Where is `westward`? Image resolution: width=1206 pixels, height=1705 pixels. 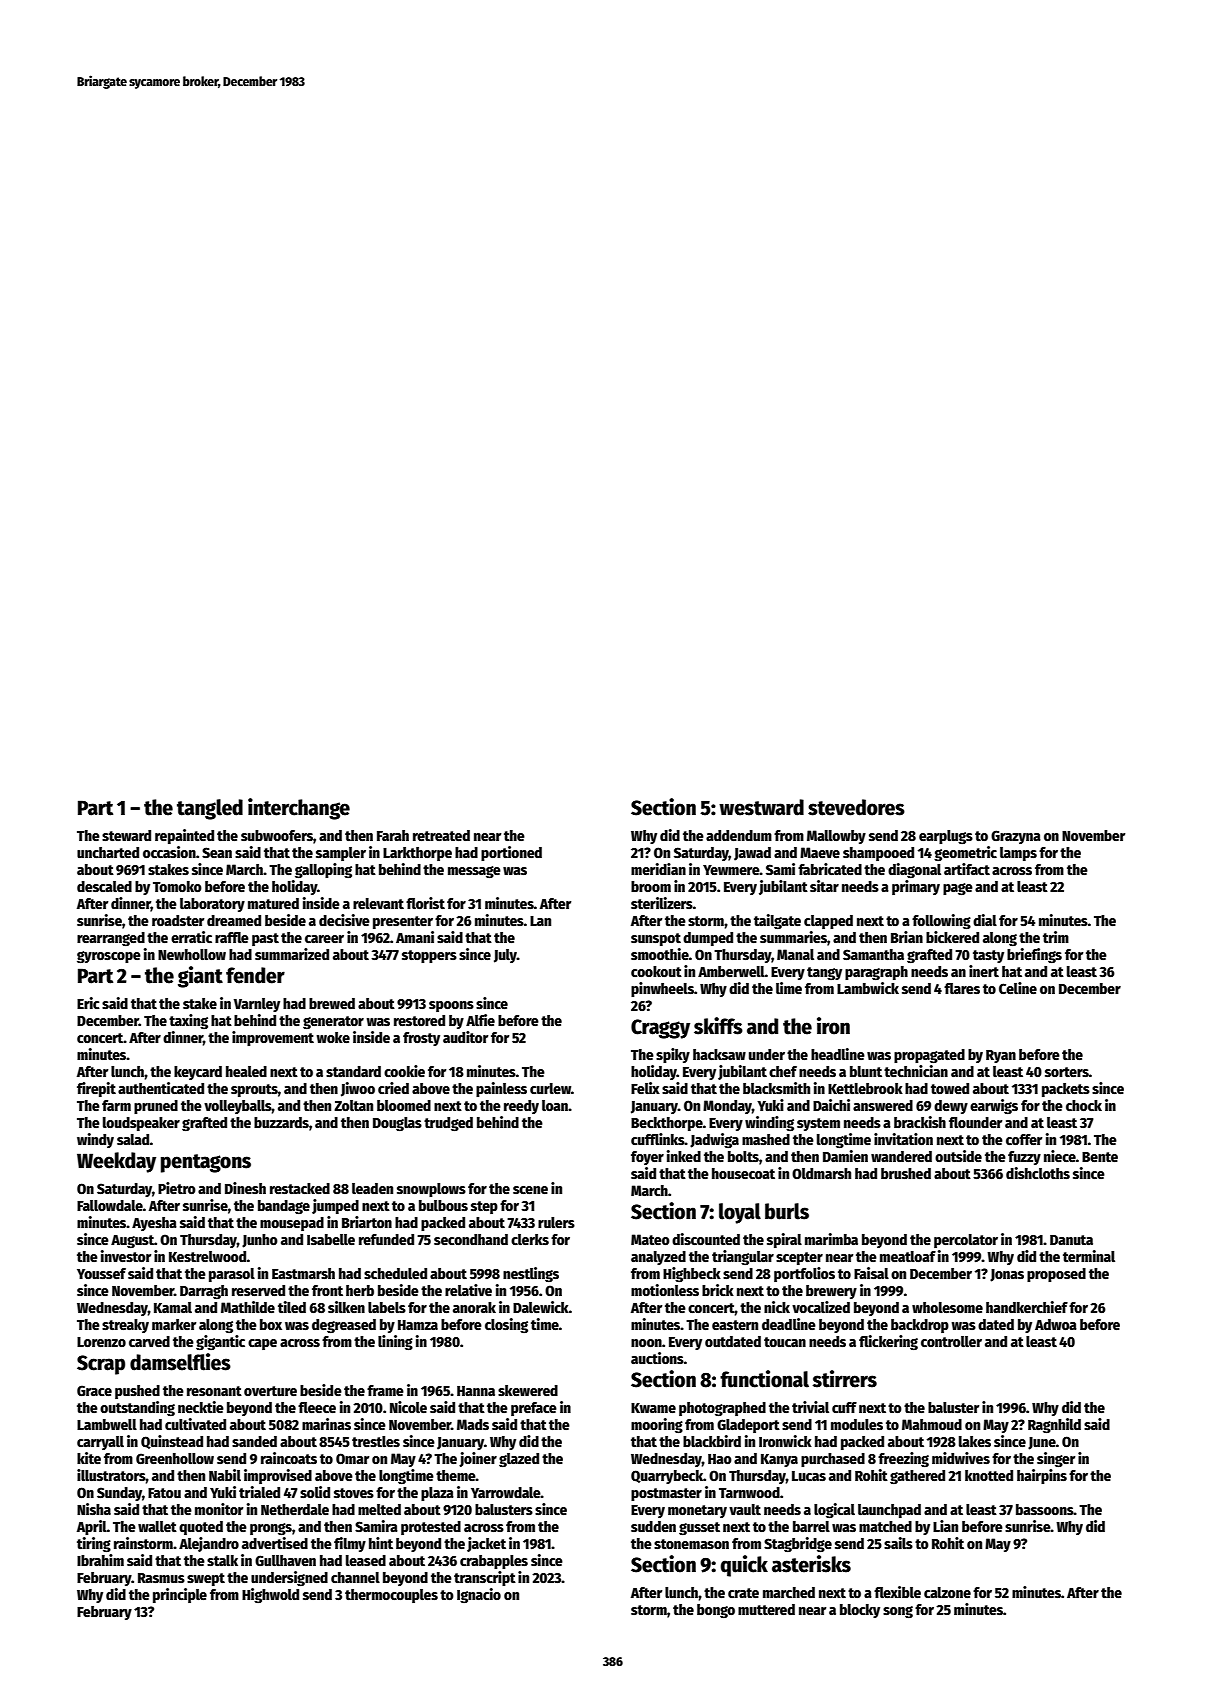 westward is located at coordinates (761, 807).
